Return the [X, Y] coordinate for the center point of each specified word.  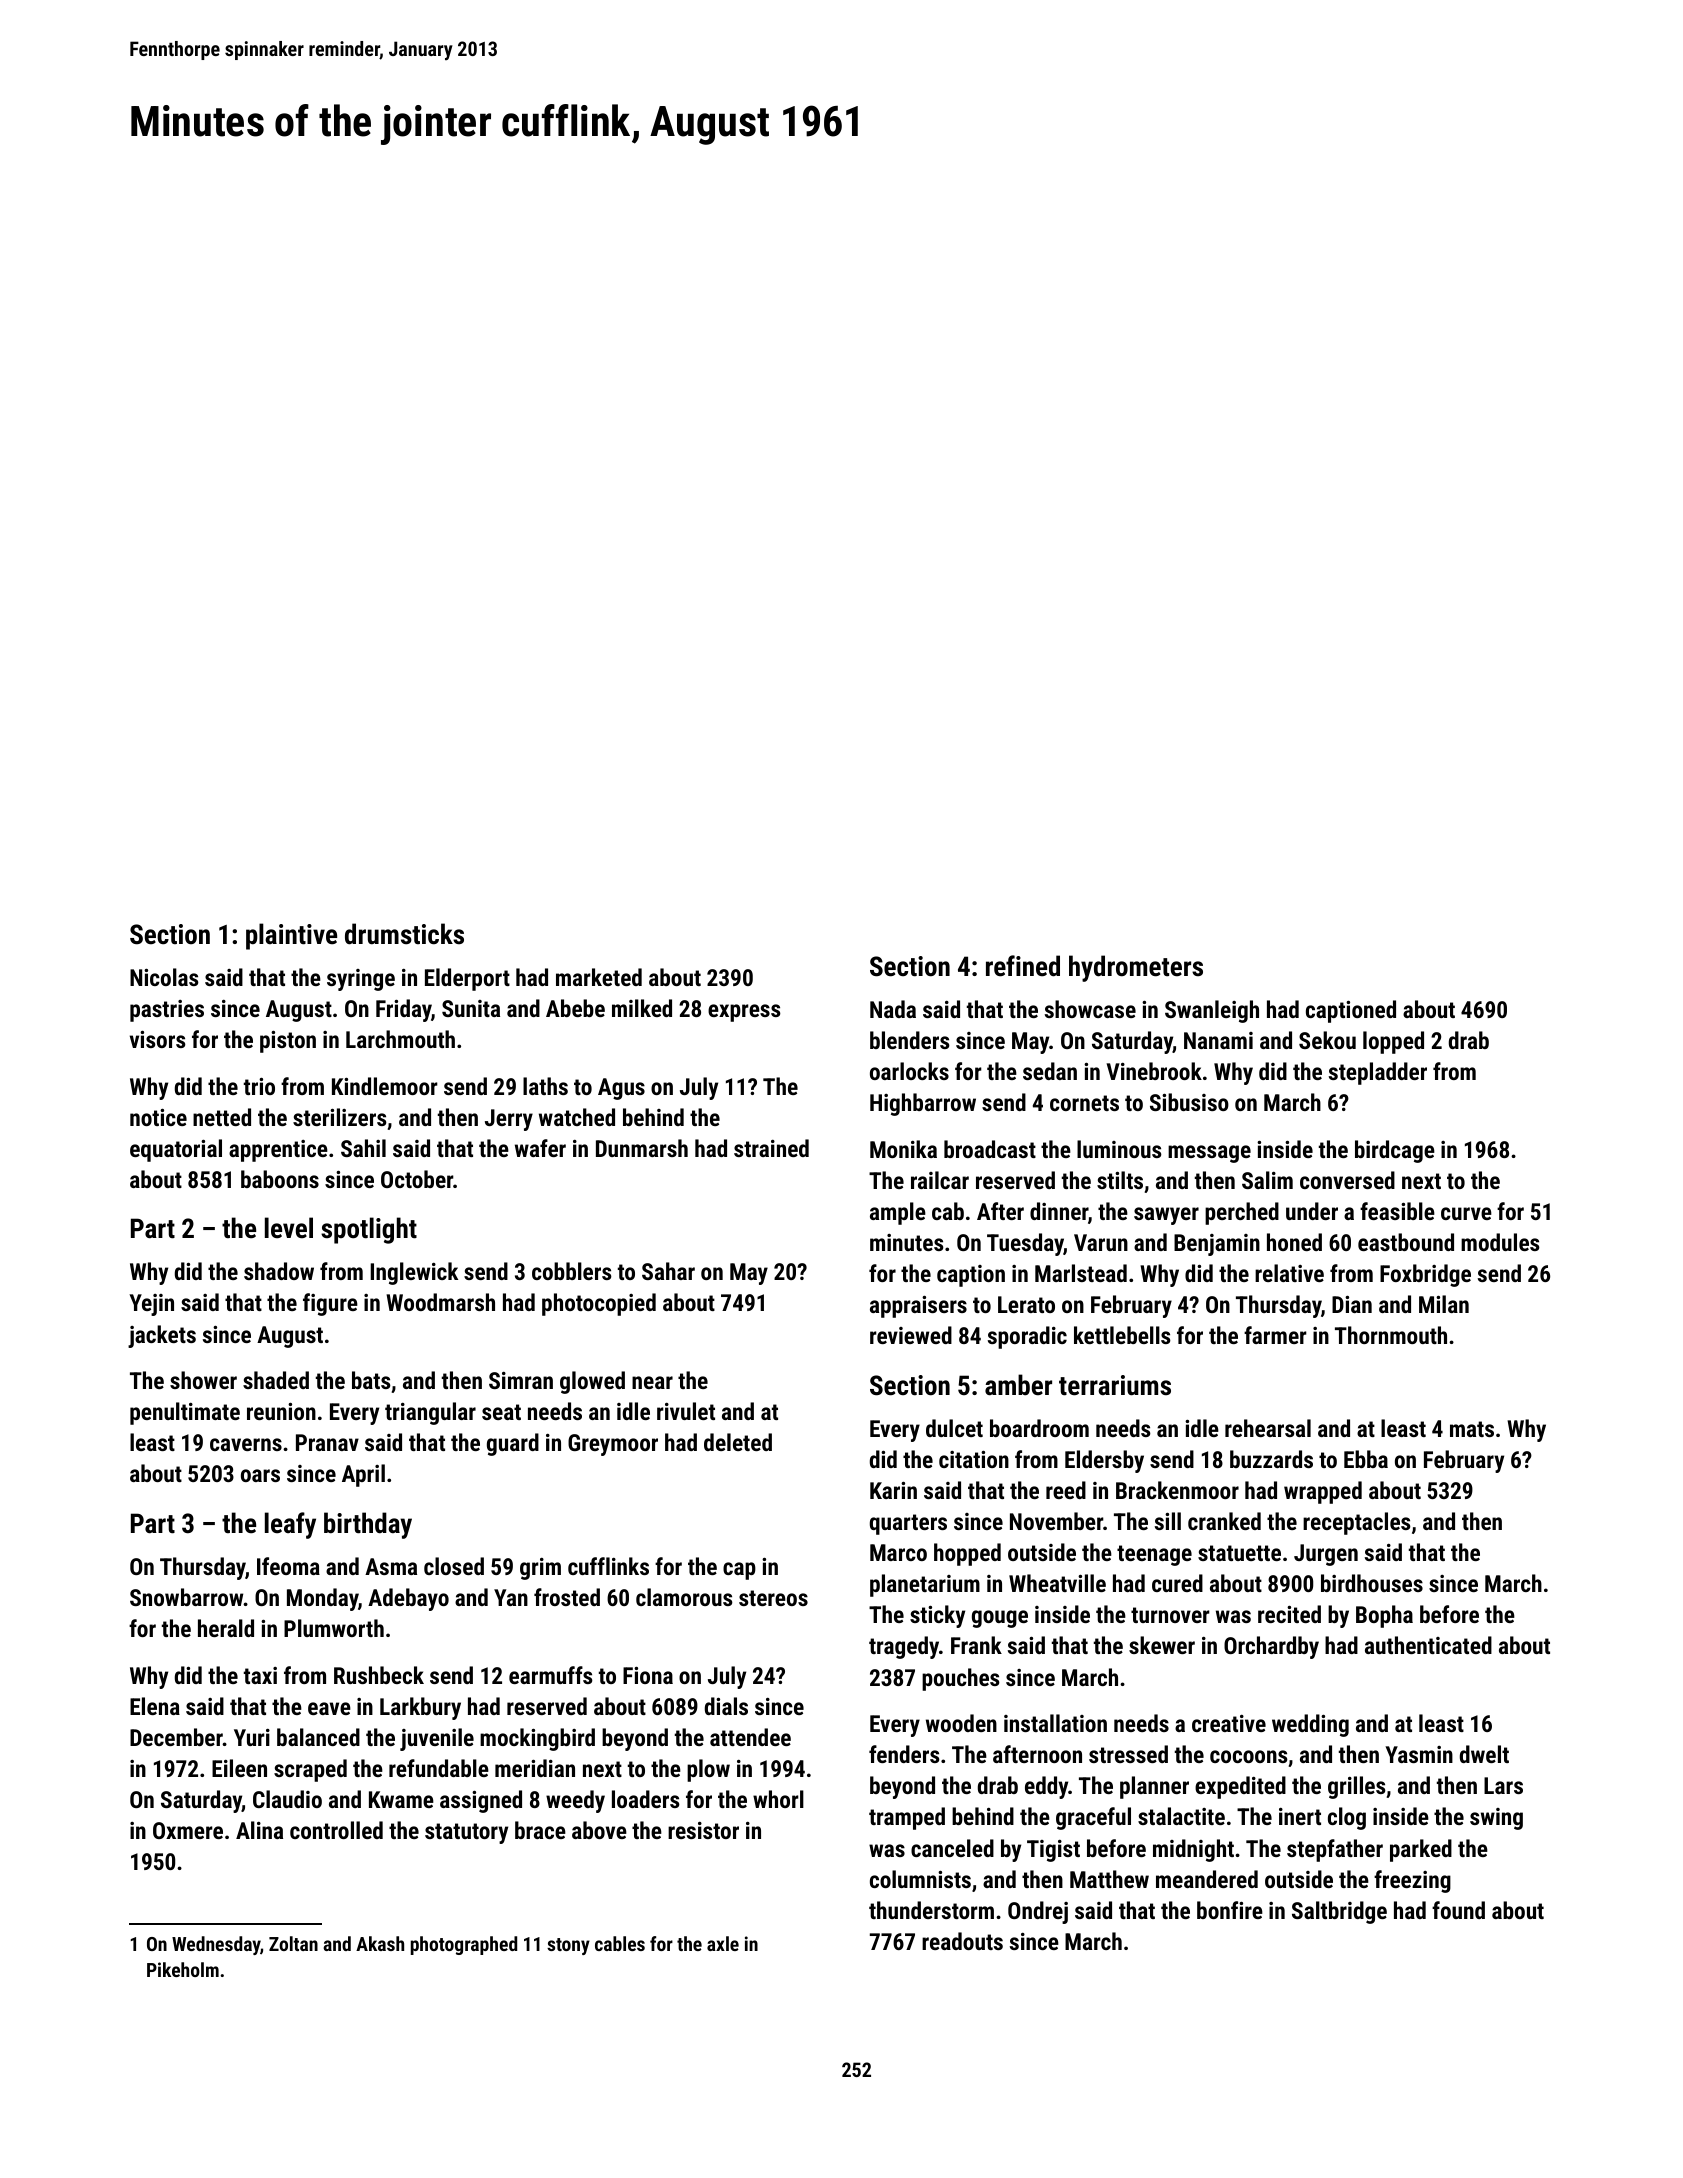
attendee [750, 1737]
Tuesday [1025, 1244]
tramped [907, 1818]
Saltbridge [1339, 1912]
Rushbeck [379, 1675]
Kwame [401, 1799]
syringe [361, 980]
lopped [1393, 1042]
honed [1294, 1242]
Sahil [363, 1148]
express [744, 1013]
